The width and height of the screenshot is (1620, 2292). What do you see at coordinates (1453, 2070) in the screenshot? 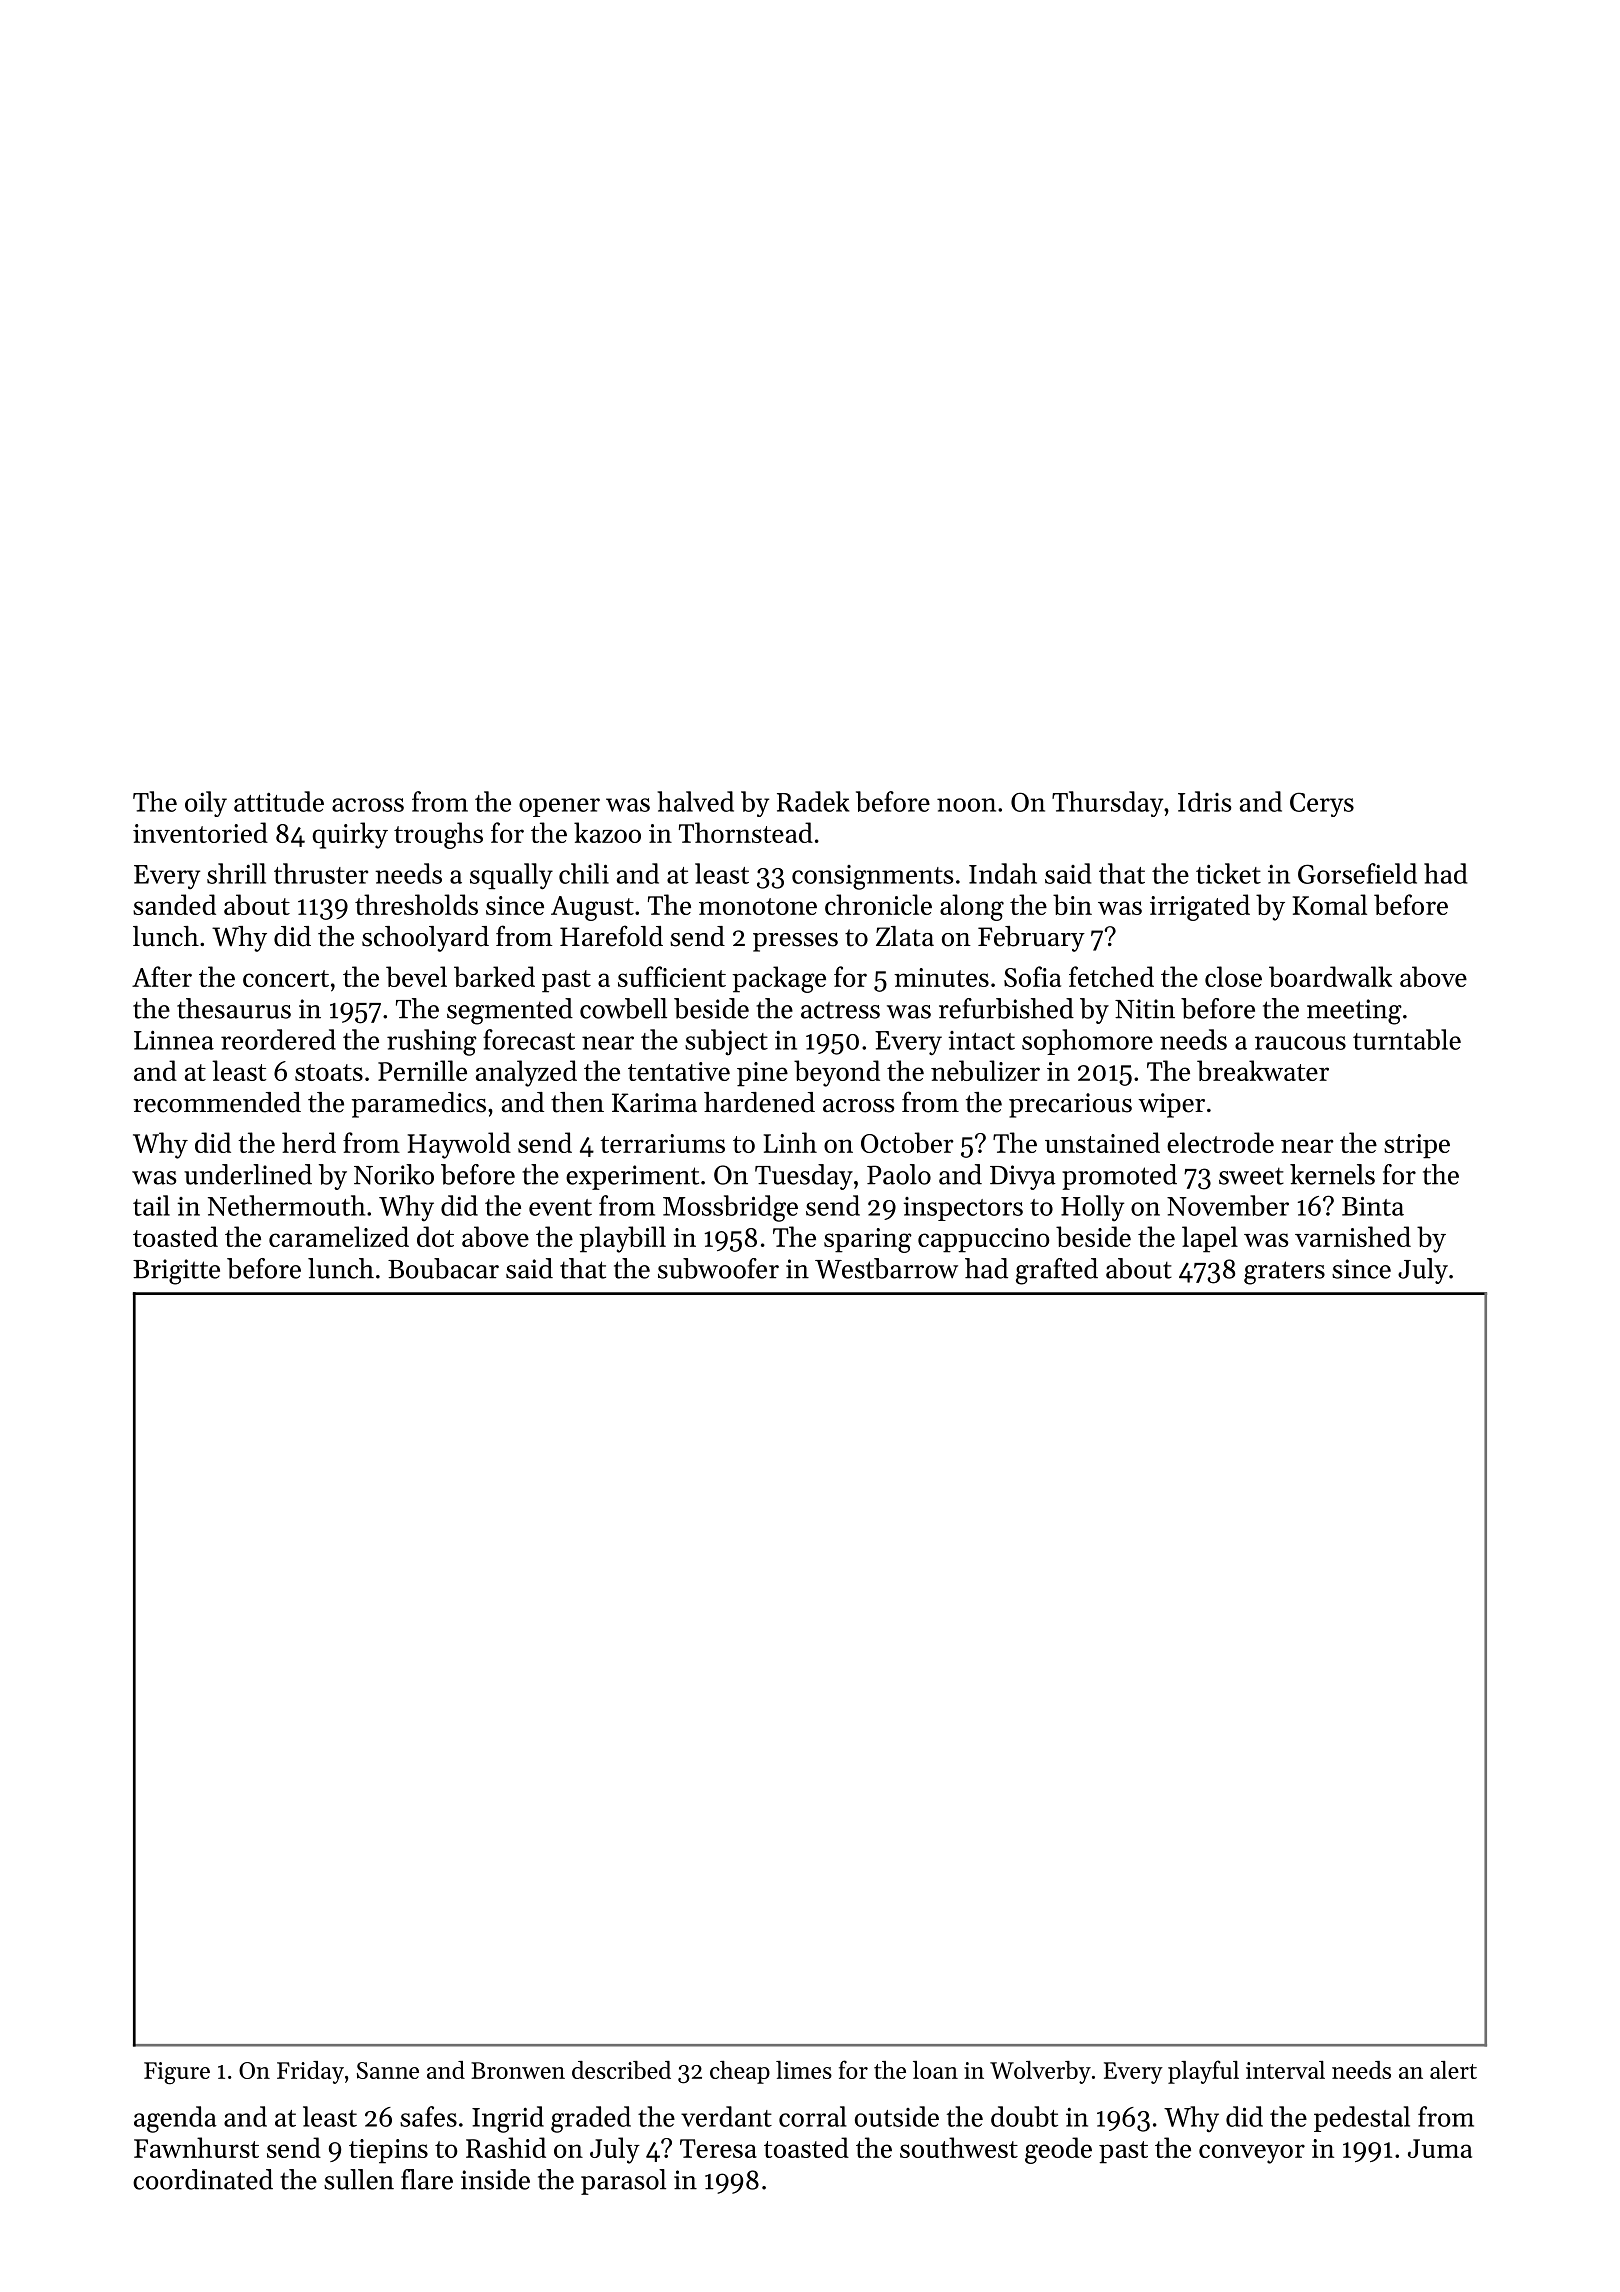
I see `alert` at bounding box center [1453, 2070].
